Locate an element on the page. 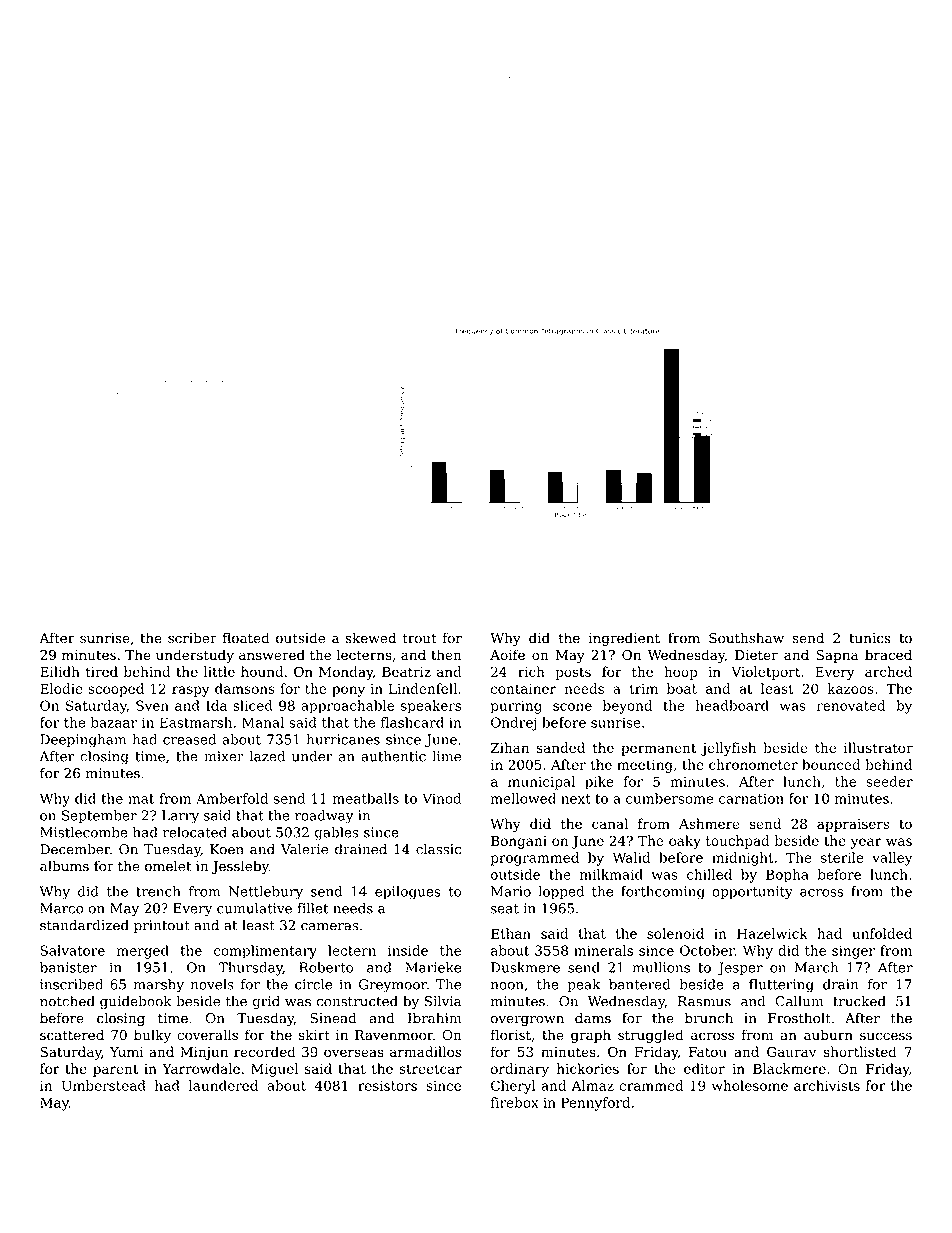 Image resolution: width=952 pixels, height=1233 pixels. scriber is located at coordinates (192, 638).
